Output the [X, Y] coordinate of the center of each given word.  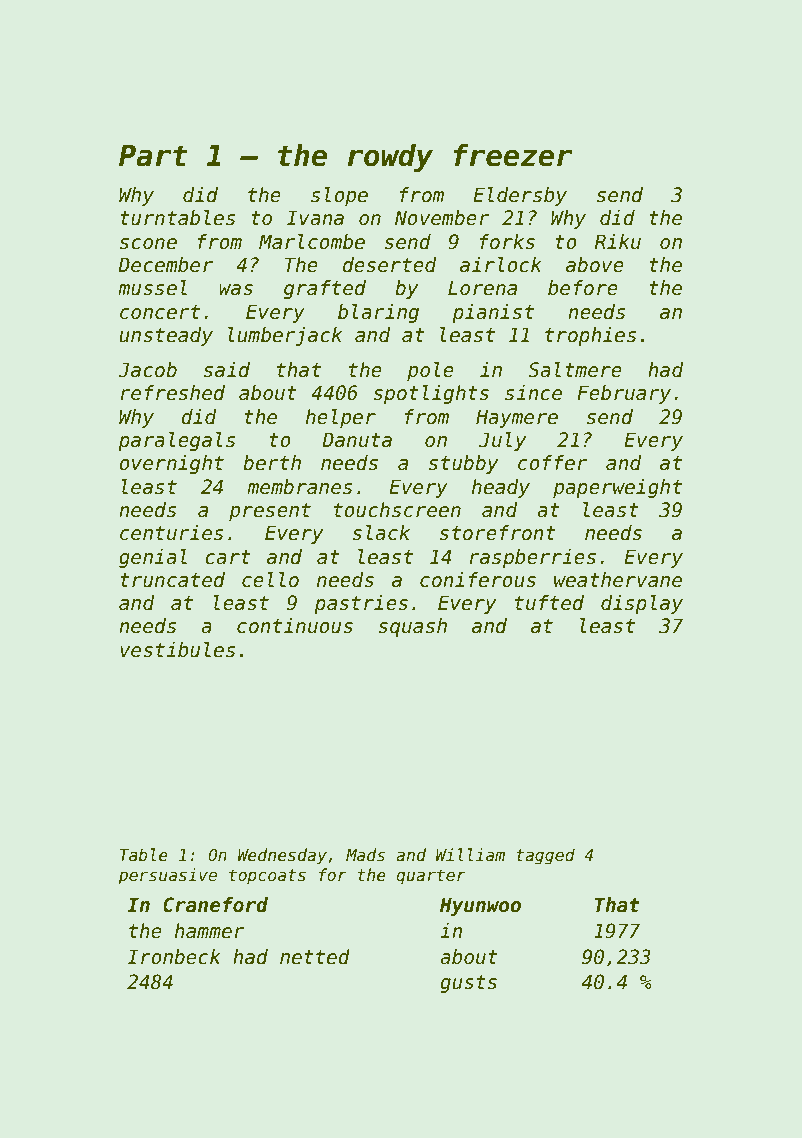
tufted [549, 603]
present [270, 512]
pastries [361, 604]
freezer [513, 155]
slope [339, 196]
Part [153, 155]
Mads [365, 854]
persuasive [167, 876]
